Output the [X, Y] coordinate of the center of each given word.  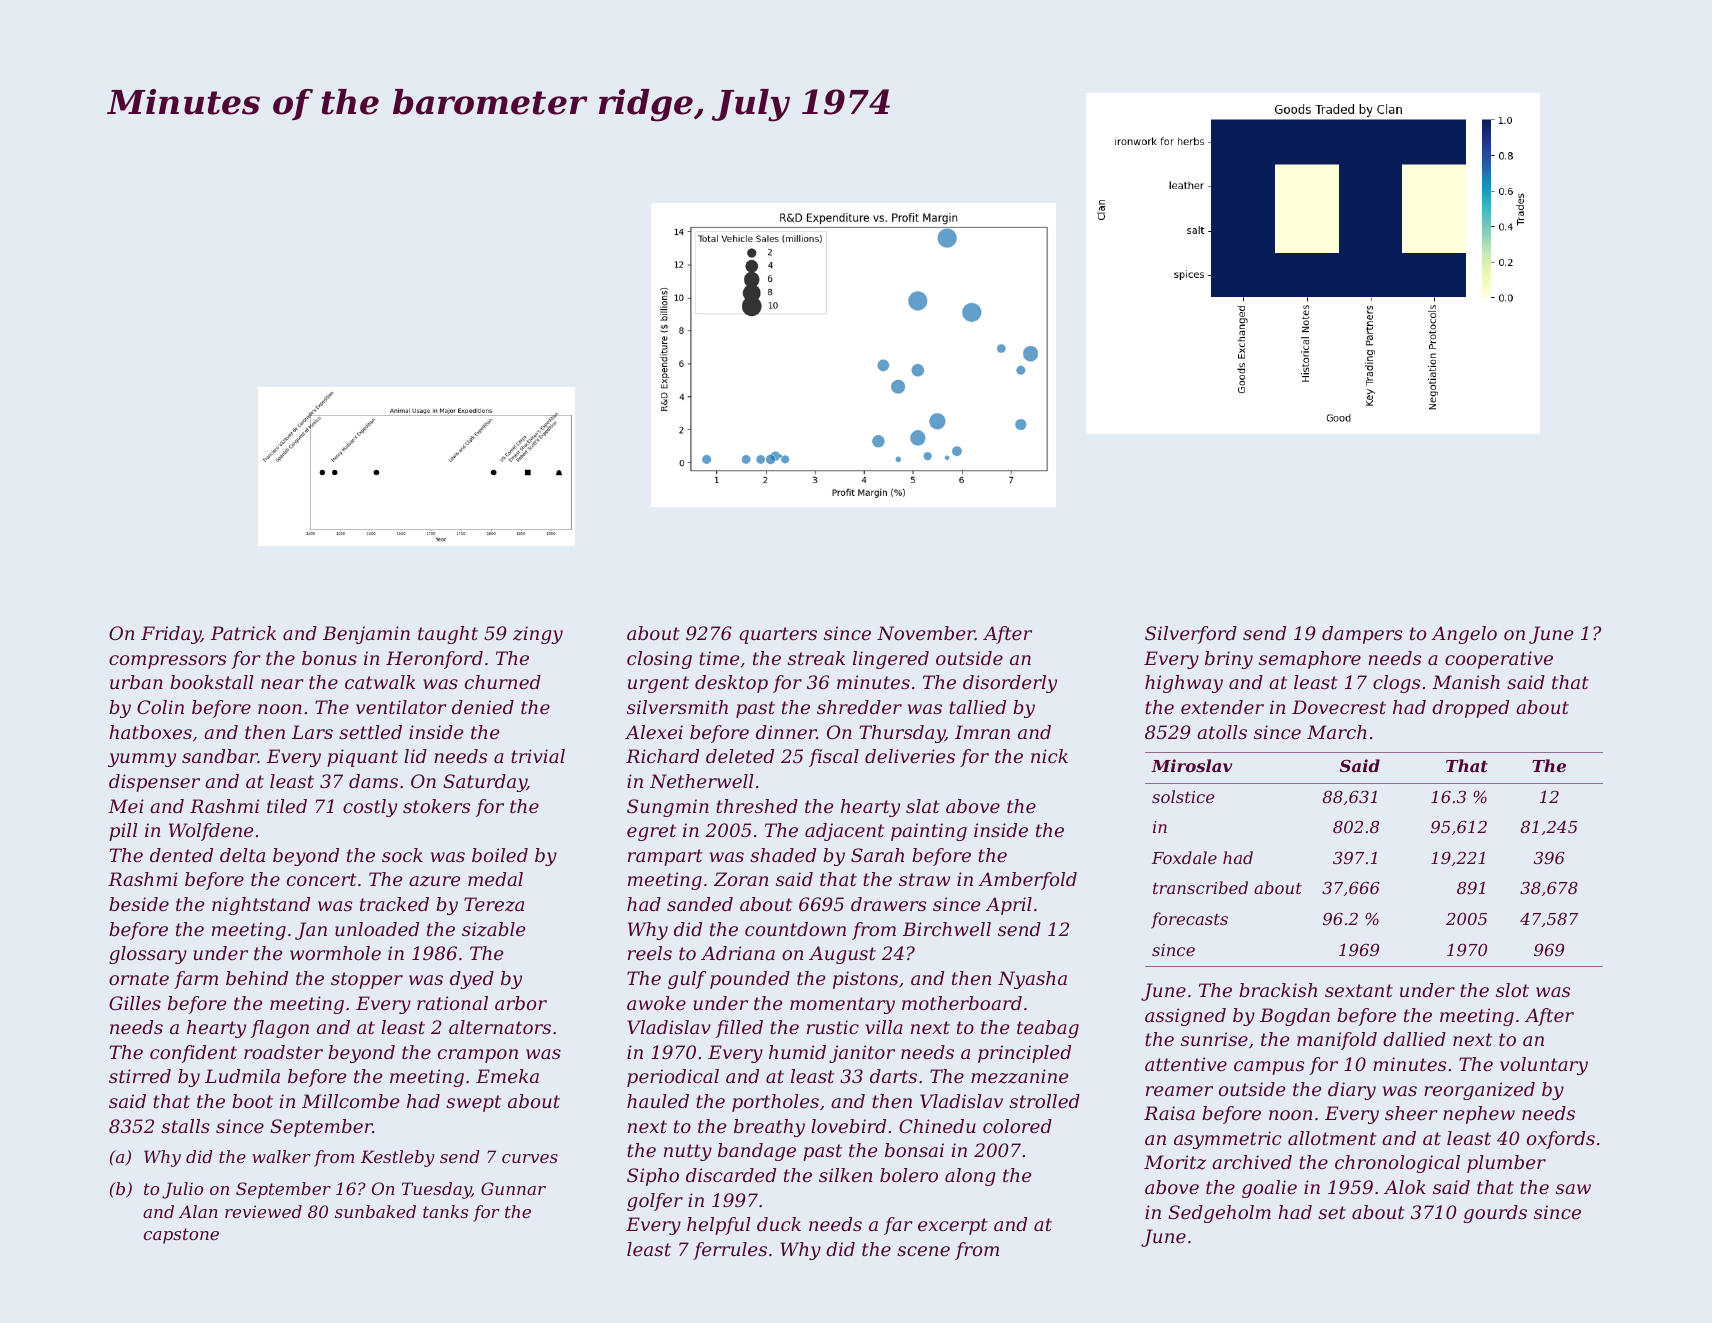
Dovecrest [1339, 707]
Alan [198, 1211]
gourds [1495, 1214]
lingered [891, 660]
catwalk [380, 682]
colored [1017, 1126]
